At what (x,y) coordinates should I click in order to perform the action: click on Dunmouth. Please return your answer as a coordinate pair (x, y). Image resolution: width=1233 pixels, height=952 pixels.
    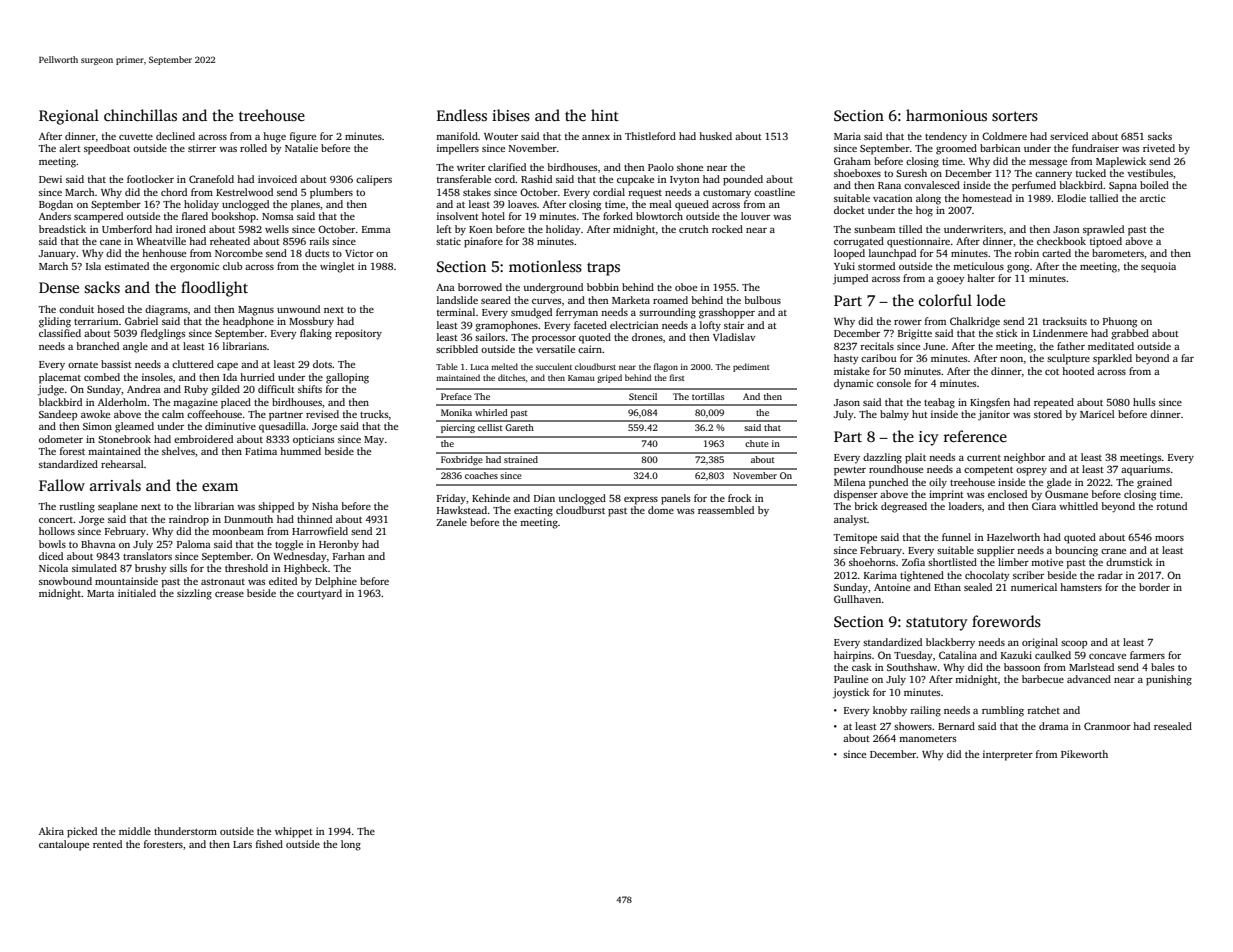
    Looking at the image, I should click on (248, 519).
